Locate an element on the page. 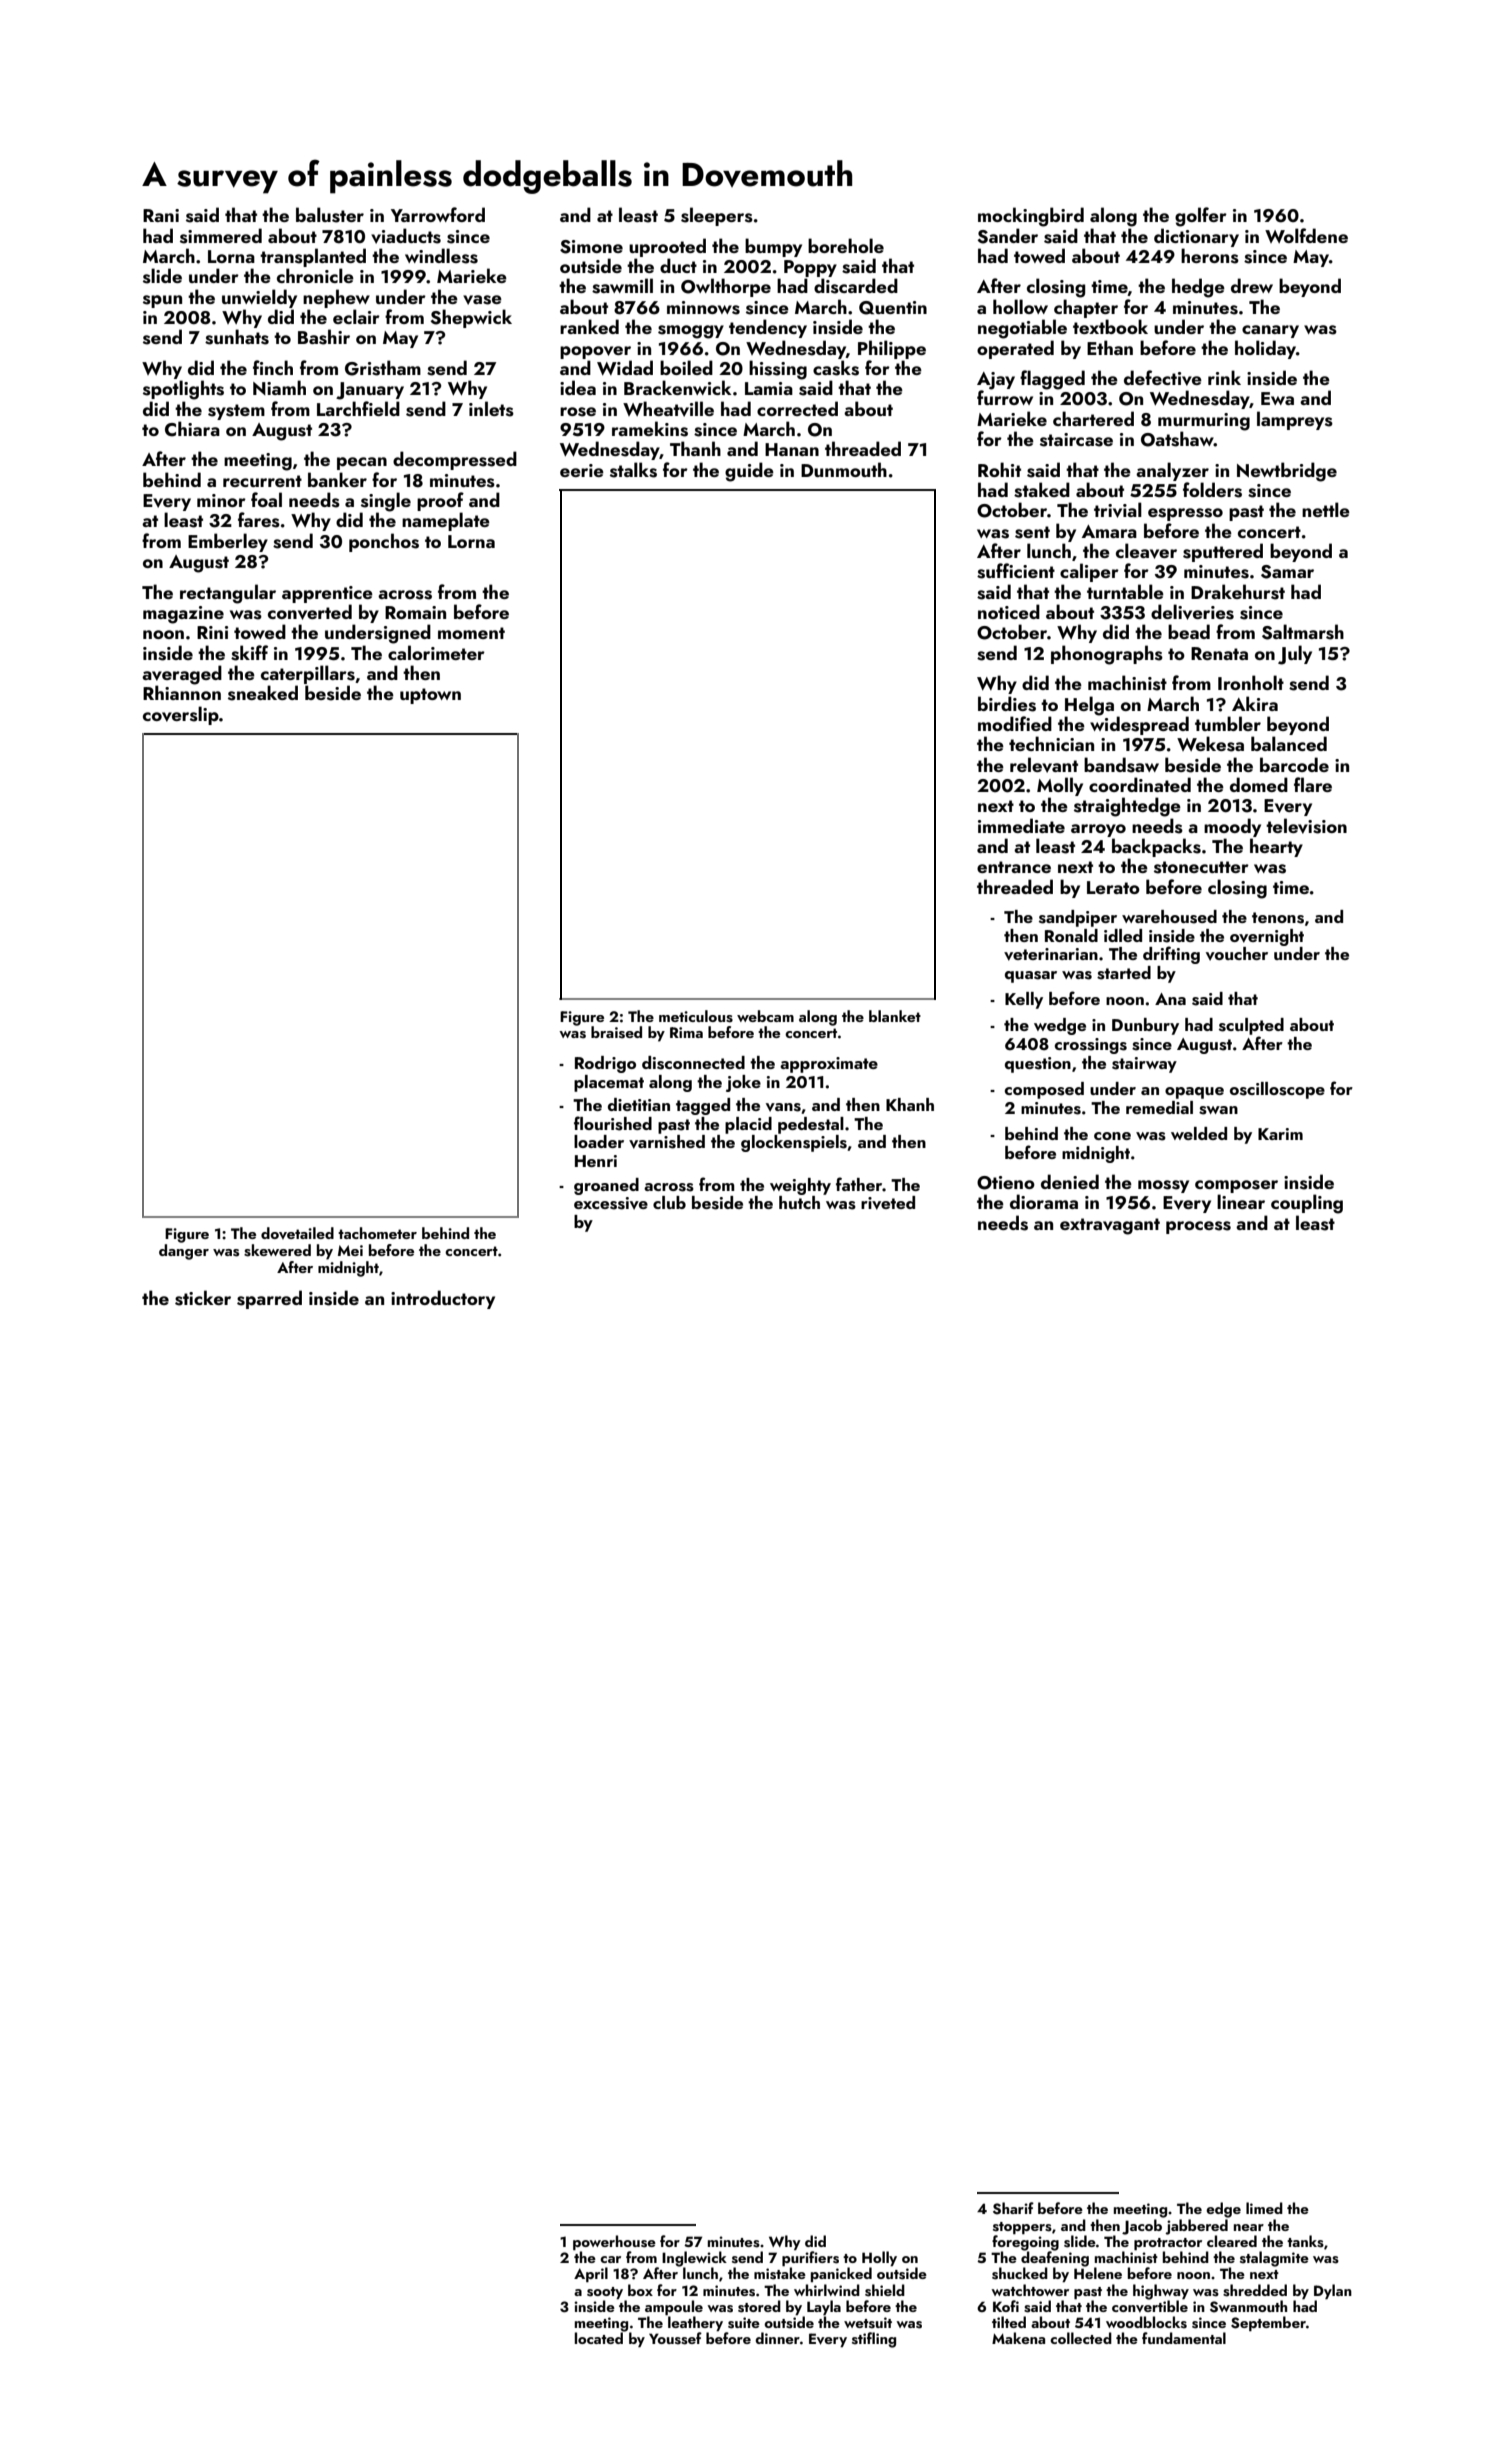 Image resolution: width=1496 pixels, height=2464 pixels. excessive is located at coordinates (611, 1203).
